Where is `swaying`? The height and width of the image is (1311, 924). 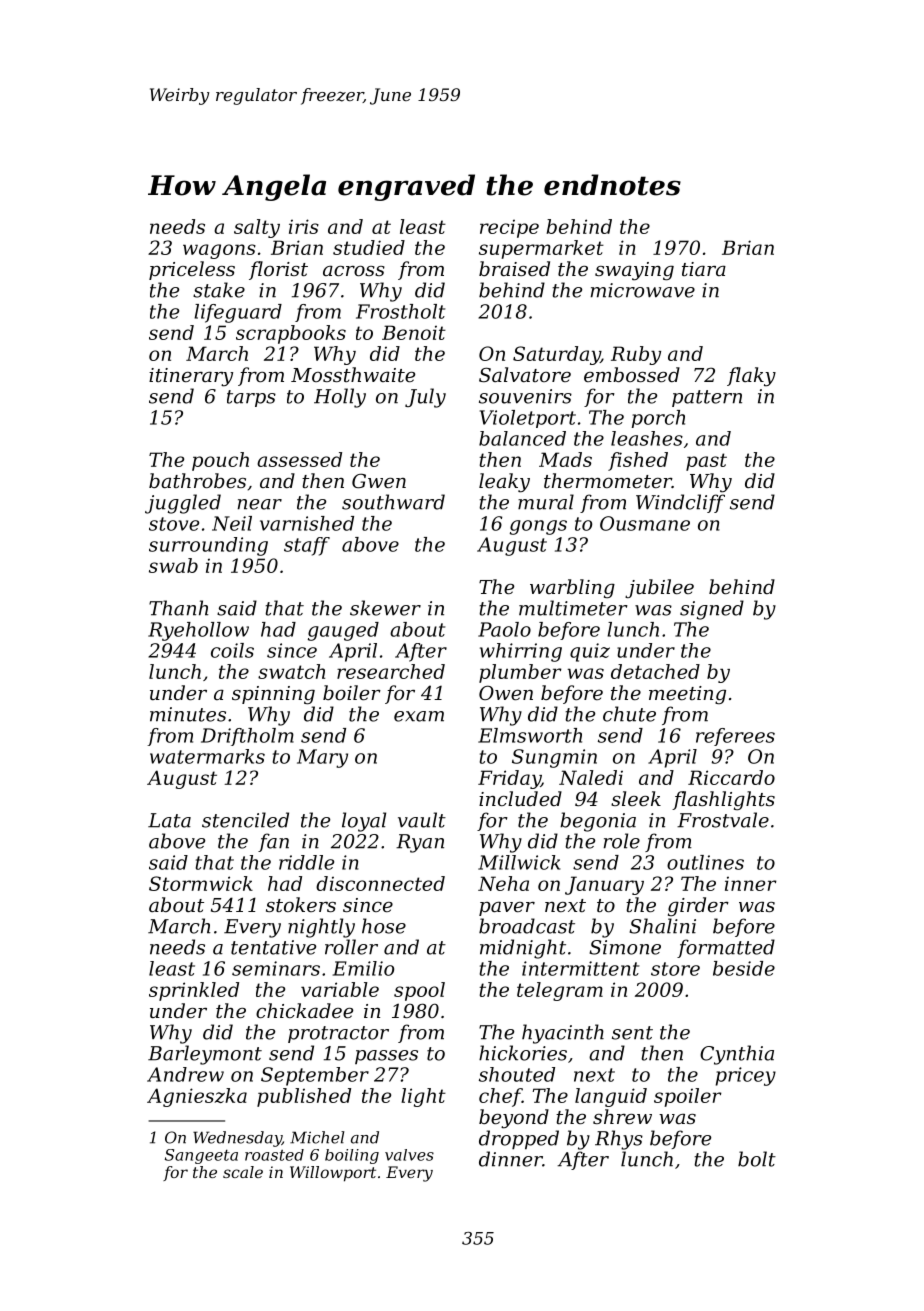
swaying is located at coordinates (634, 271).
